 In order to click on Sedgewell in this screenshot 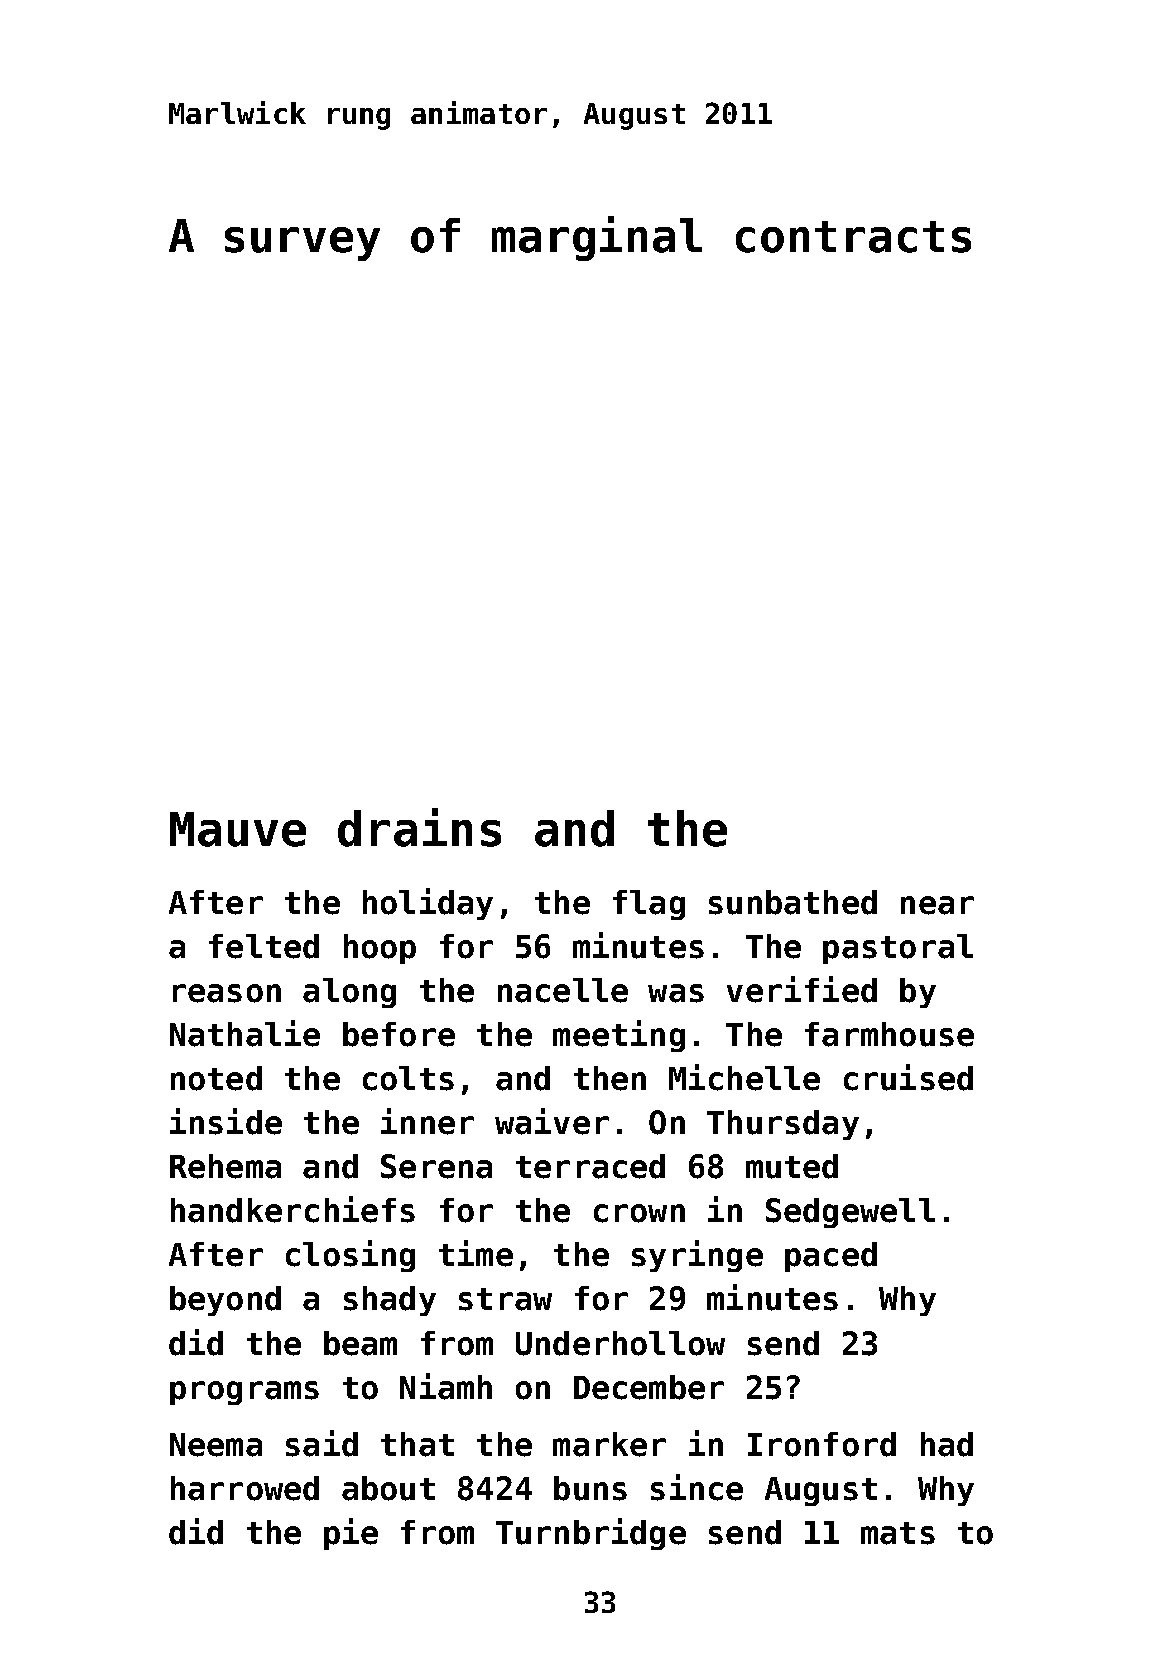, I will do `click(850, 1213)`.
